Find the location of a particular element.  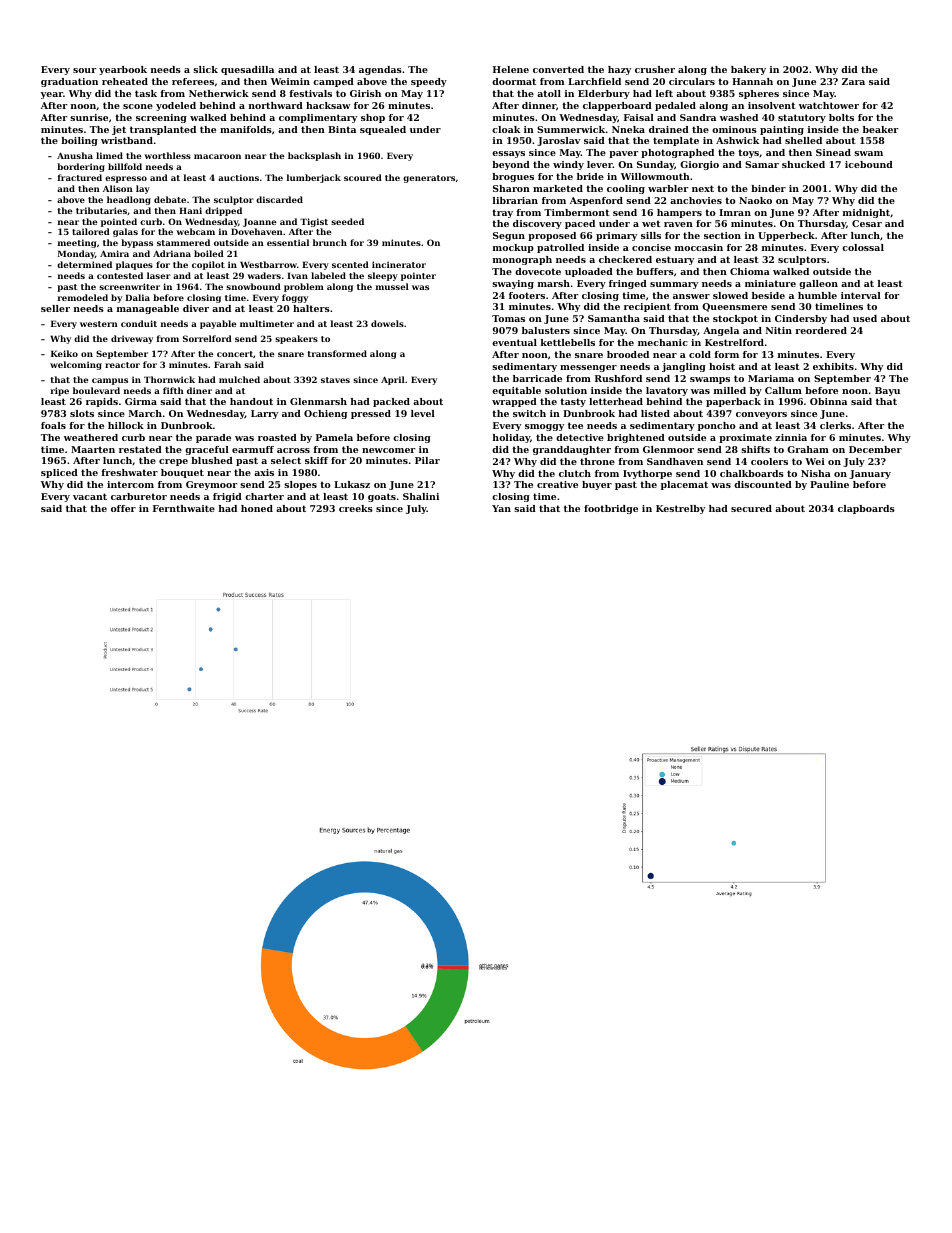

Segun is located at coordinates (509, 236).
